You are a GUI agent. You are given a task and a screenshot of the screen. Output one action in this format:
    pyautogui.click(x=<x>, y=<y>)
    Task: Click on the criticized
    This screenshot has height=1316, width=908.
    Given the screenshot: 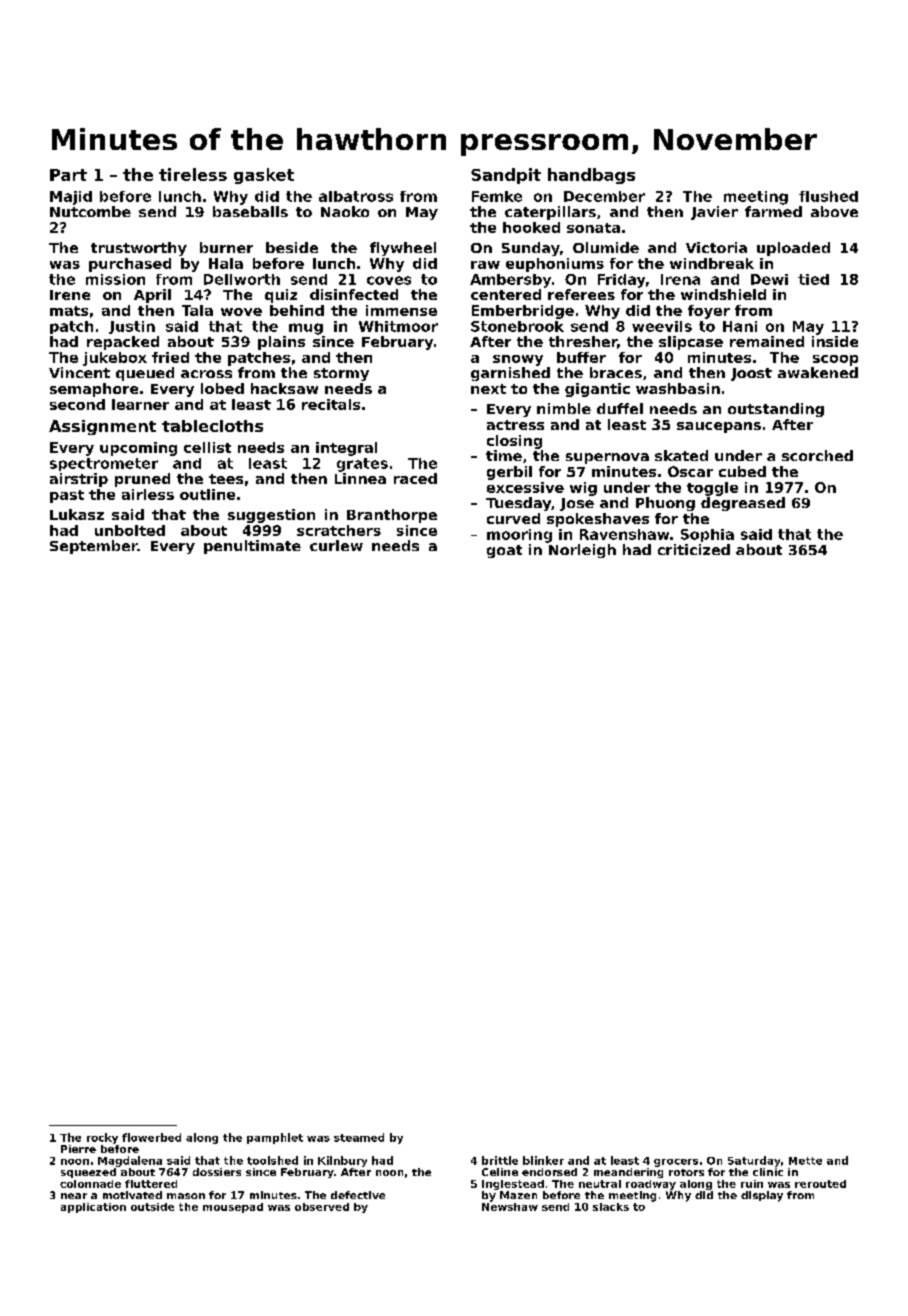 What is the action you would take?
    pyautogui.click(x=694, y=549)
